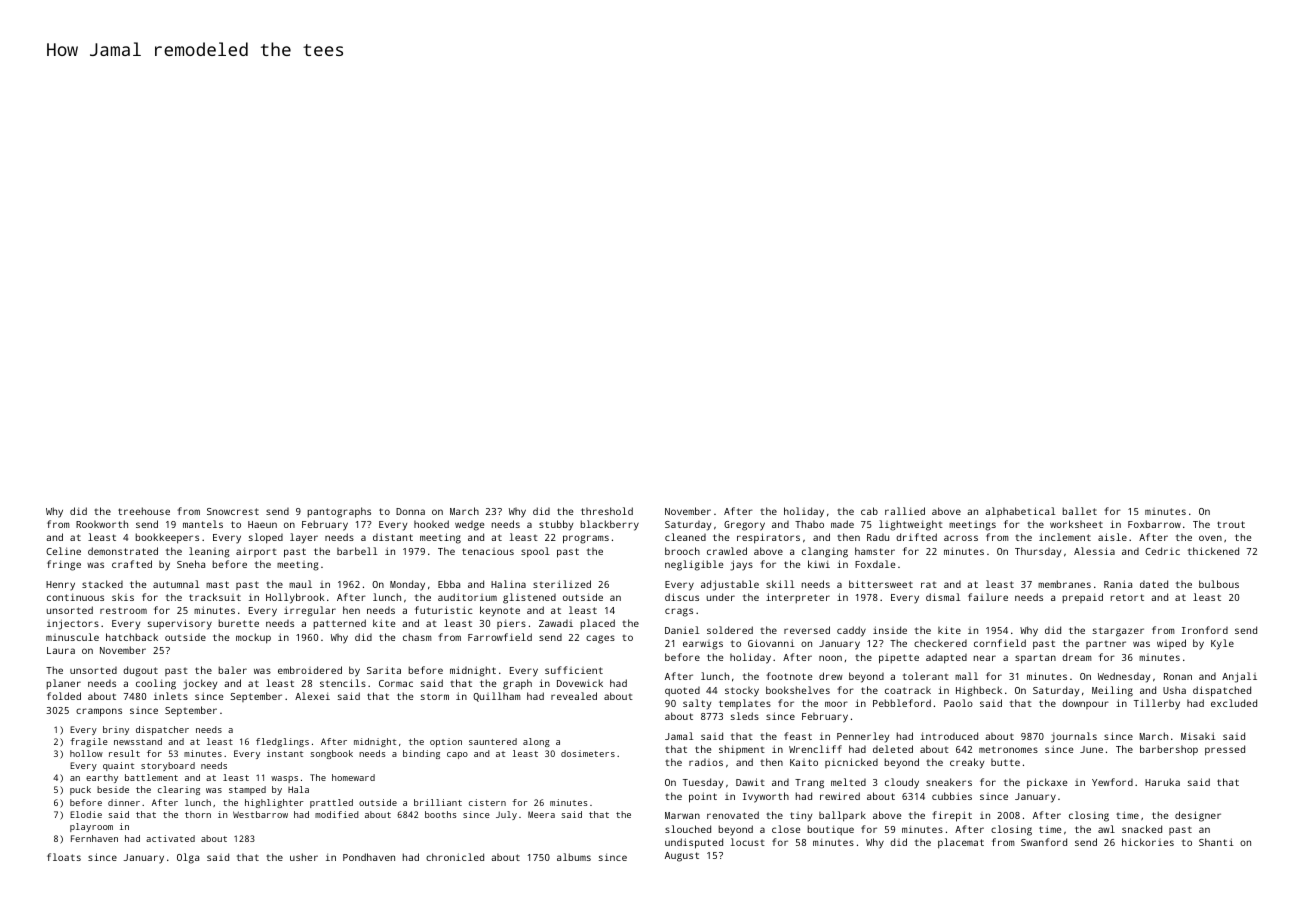 Image resolution: width=1308 pixels, height=924 pixels. What do you see at coordinates (410, 511) in the screenshot?
I see `Donna` at bounding box center [410, 511].
